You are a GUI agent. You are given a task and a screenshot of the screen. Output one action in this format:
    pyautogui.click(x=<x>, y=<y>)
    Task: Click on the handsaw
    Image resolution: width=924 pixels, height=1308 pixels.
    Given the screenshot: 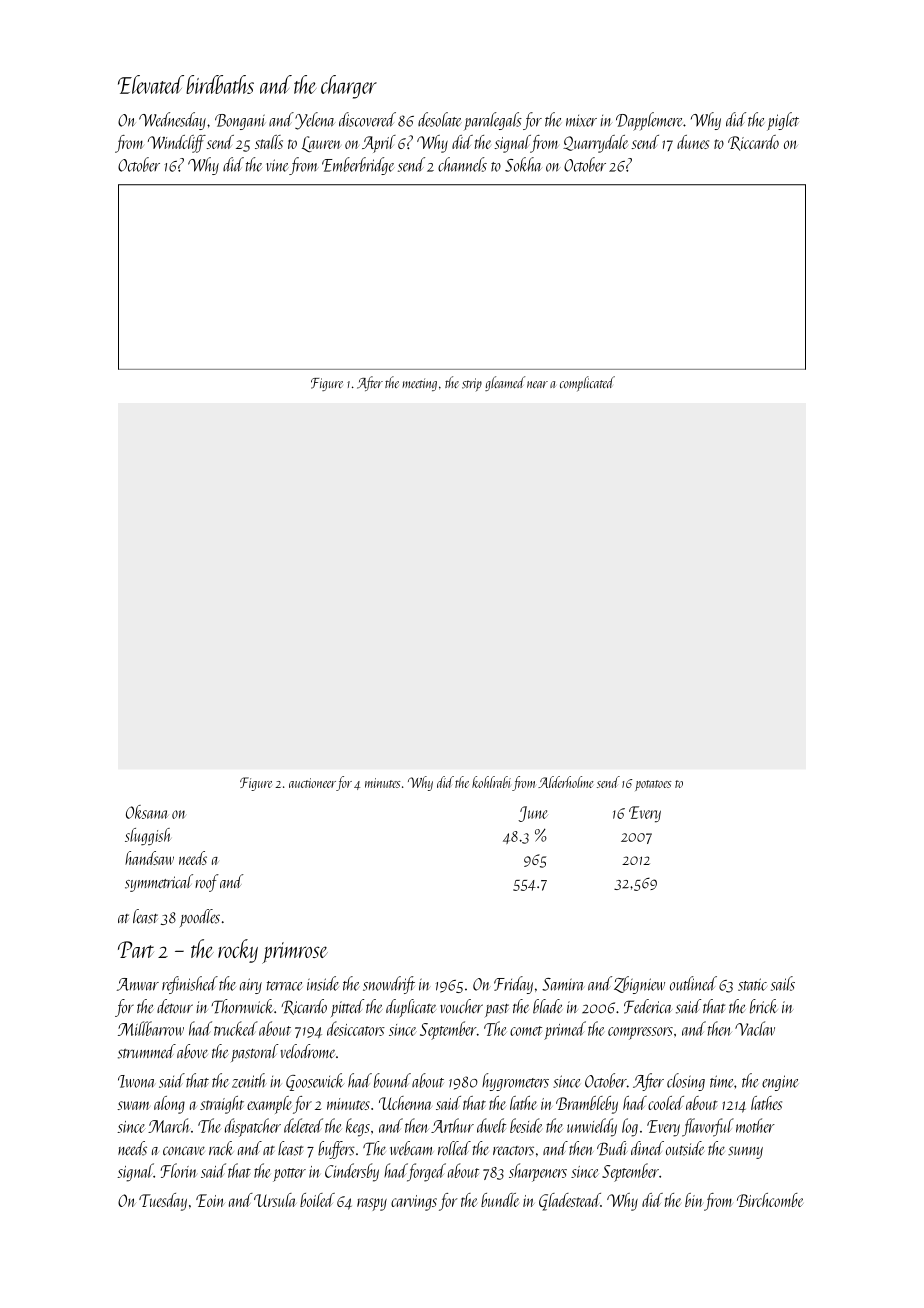 What is the action you would take?
    pyautogui.click(x=149, y=858)
